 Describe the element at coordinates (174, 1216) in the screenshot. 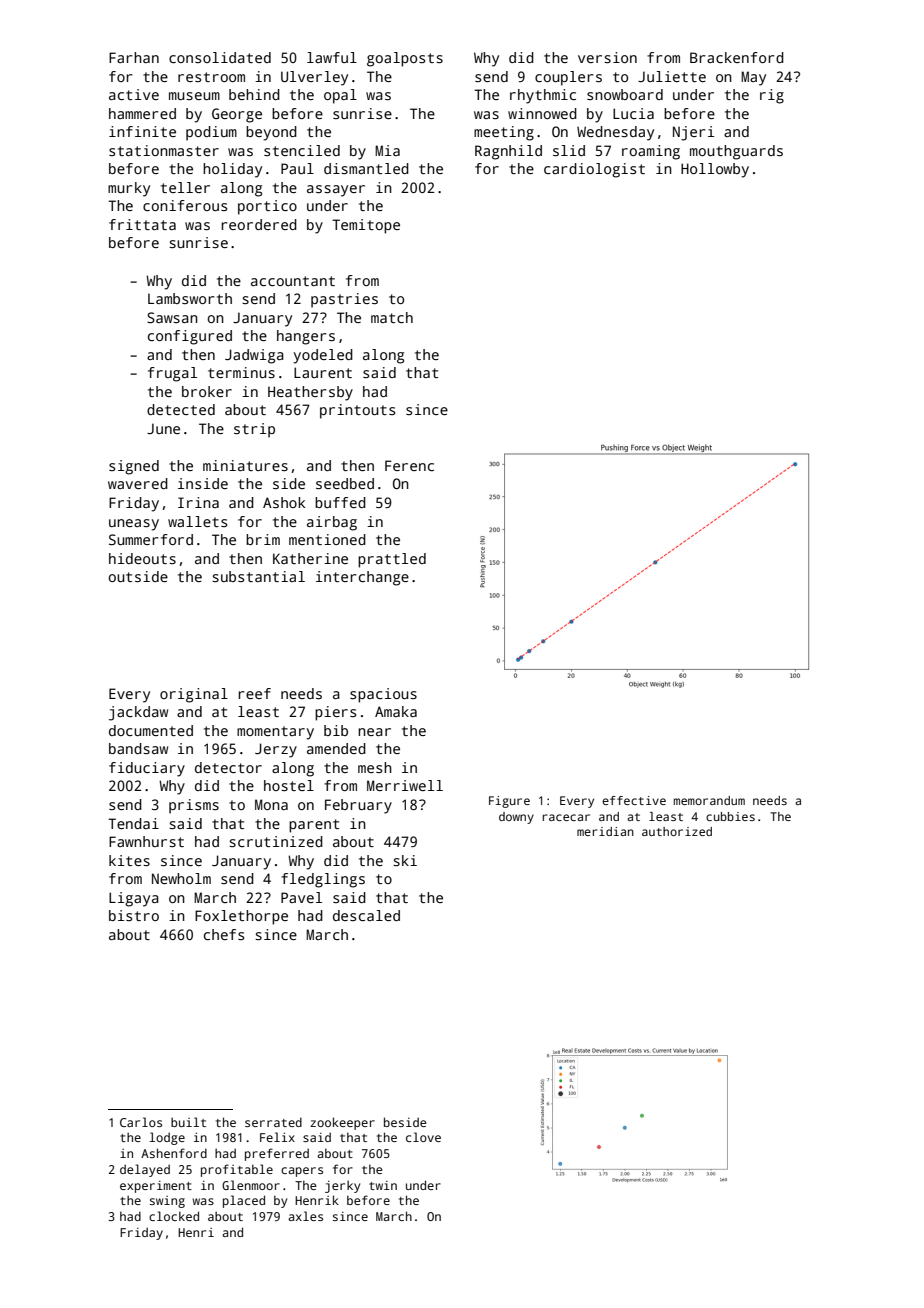

I see `clocked` at that location.
